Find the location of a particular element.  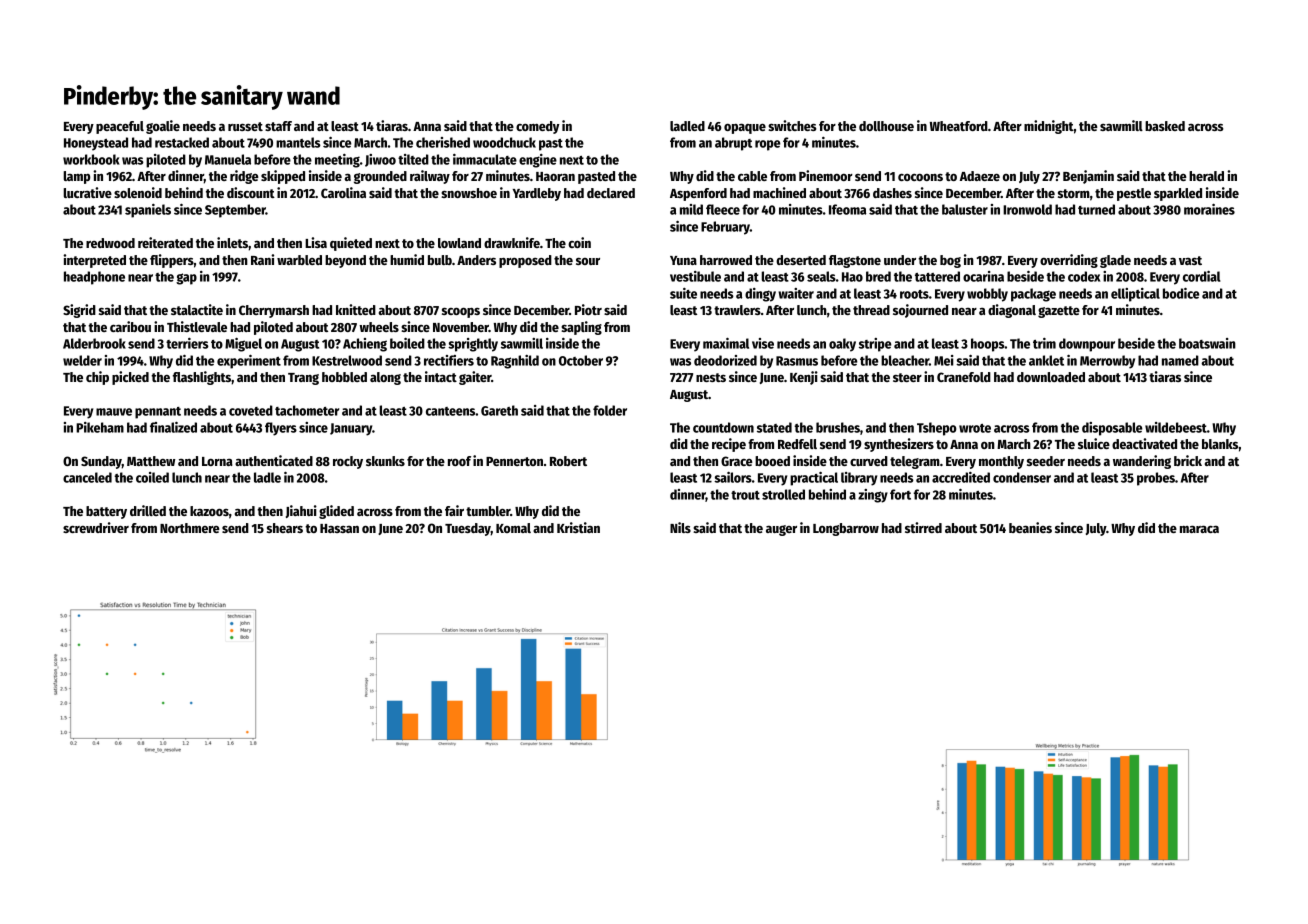

fleece is located at coordinates (723, 209).
